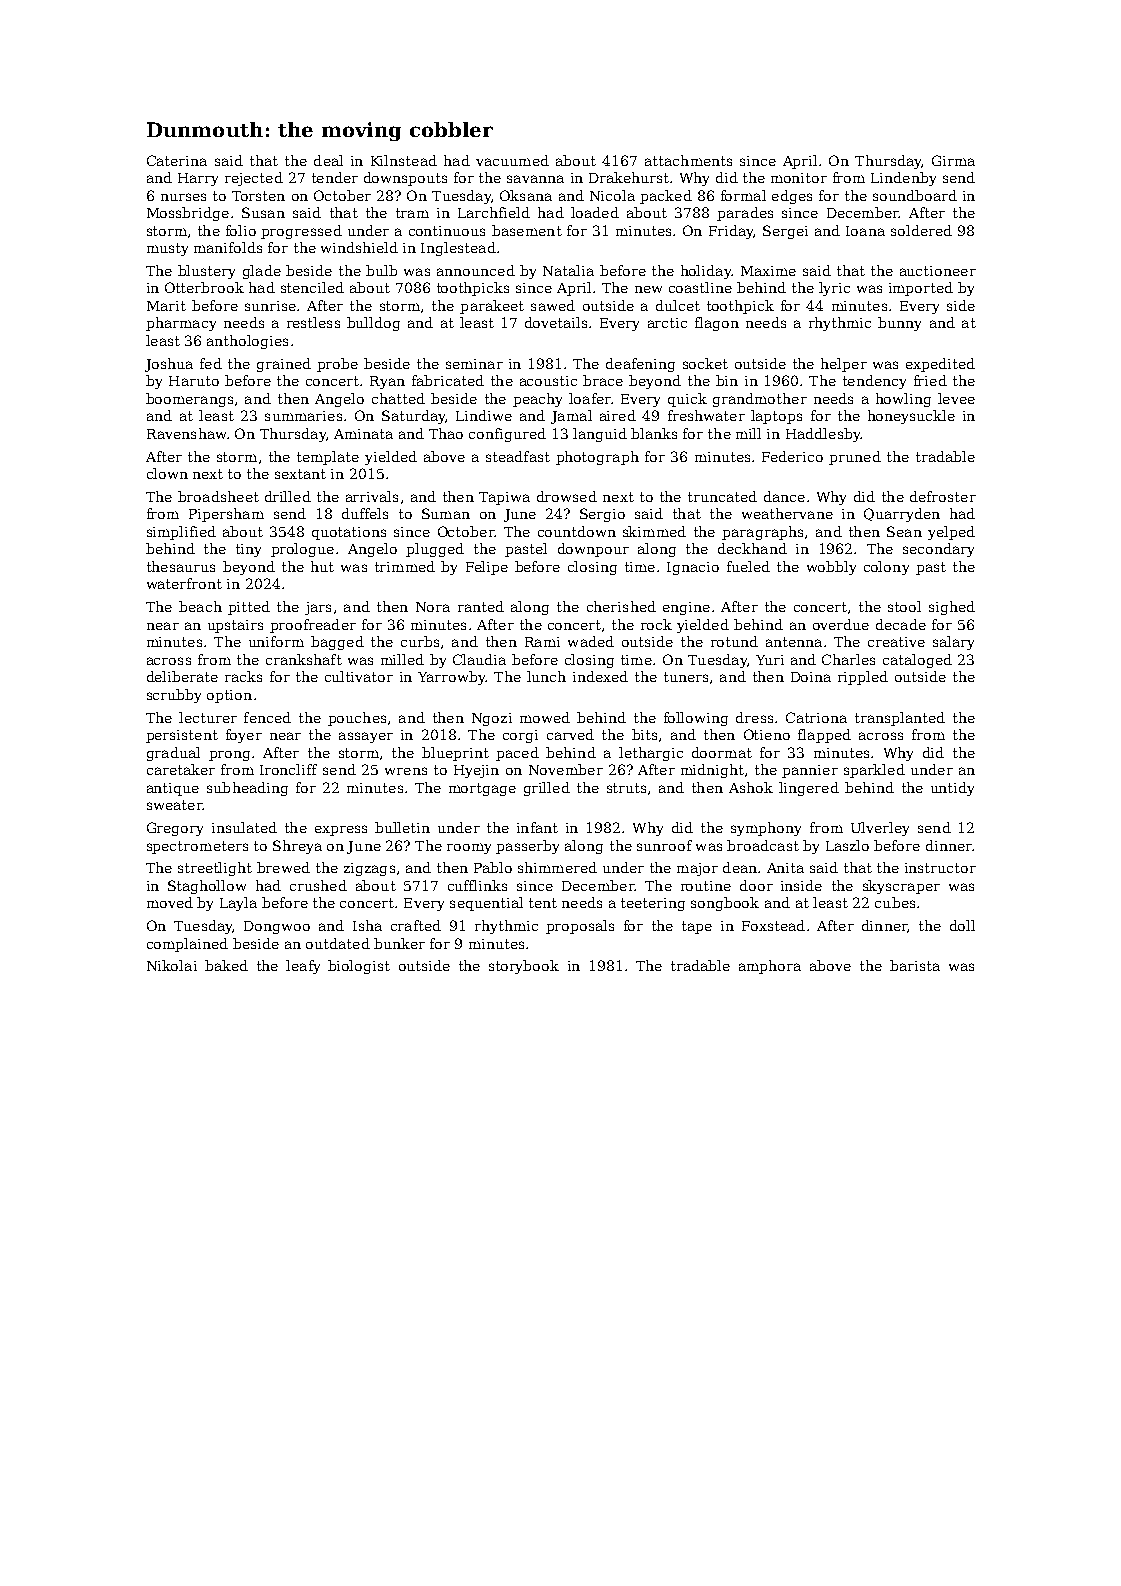 The image size is (1121, 1586). Describe the element at coordinates (621, 606) in the page. I see `cherished` at that location.
